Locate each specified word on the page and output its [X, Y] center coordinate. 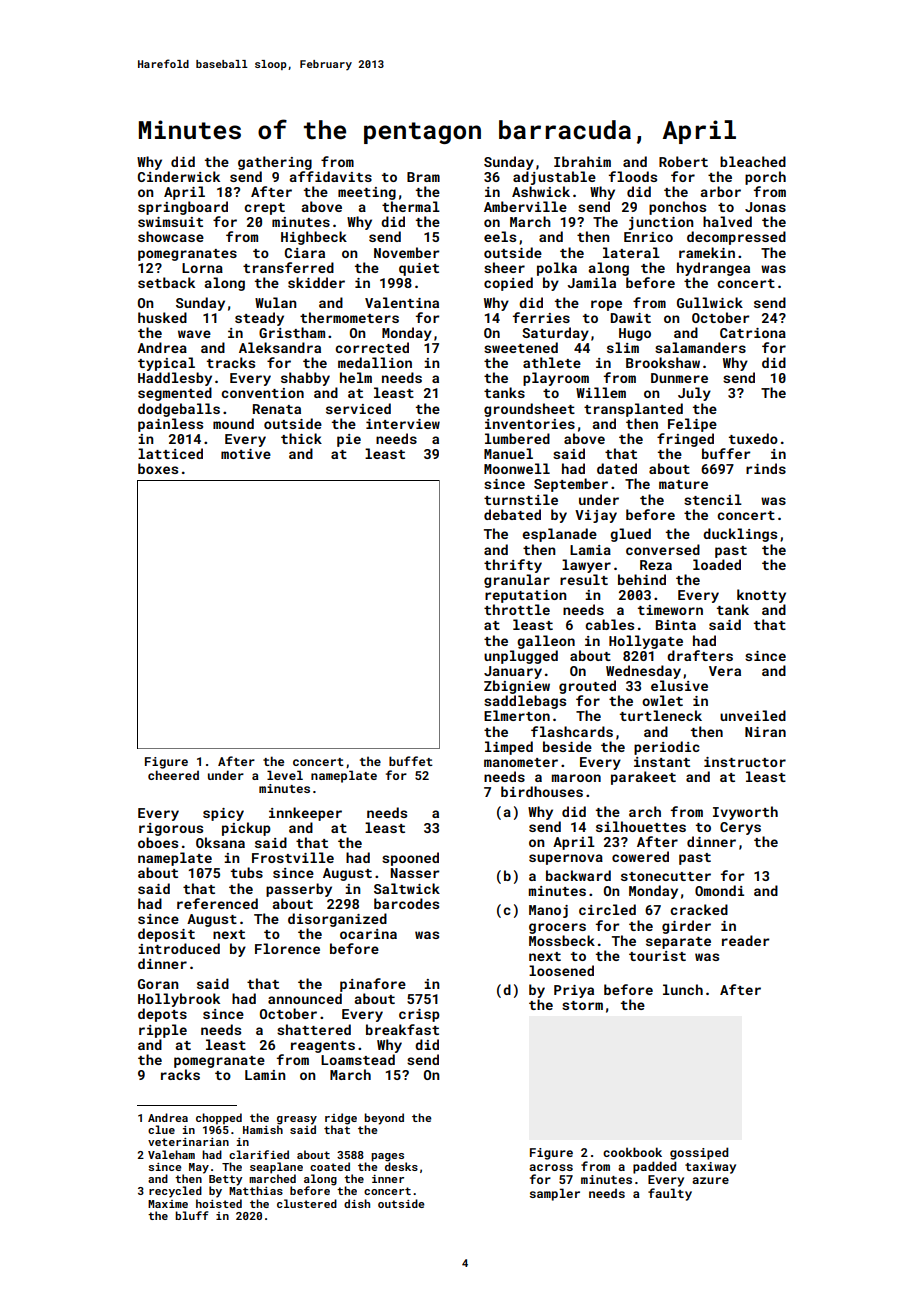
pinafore [373, 985]
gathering [275, 163]
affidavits [331, 176]
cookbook [632, 1152]
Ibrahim [582, 161]
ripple [163, 1031]
